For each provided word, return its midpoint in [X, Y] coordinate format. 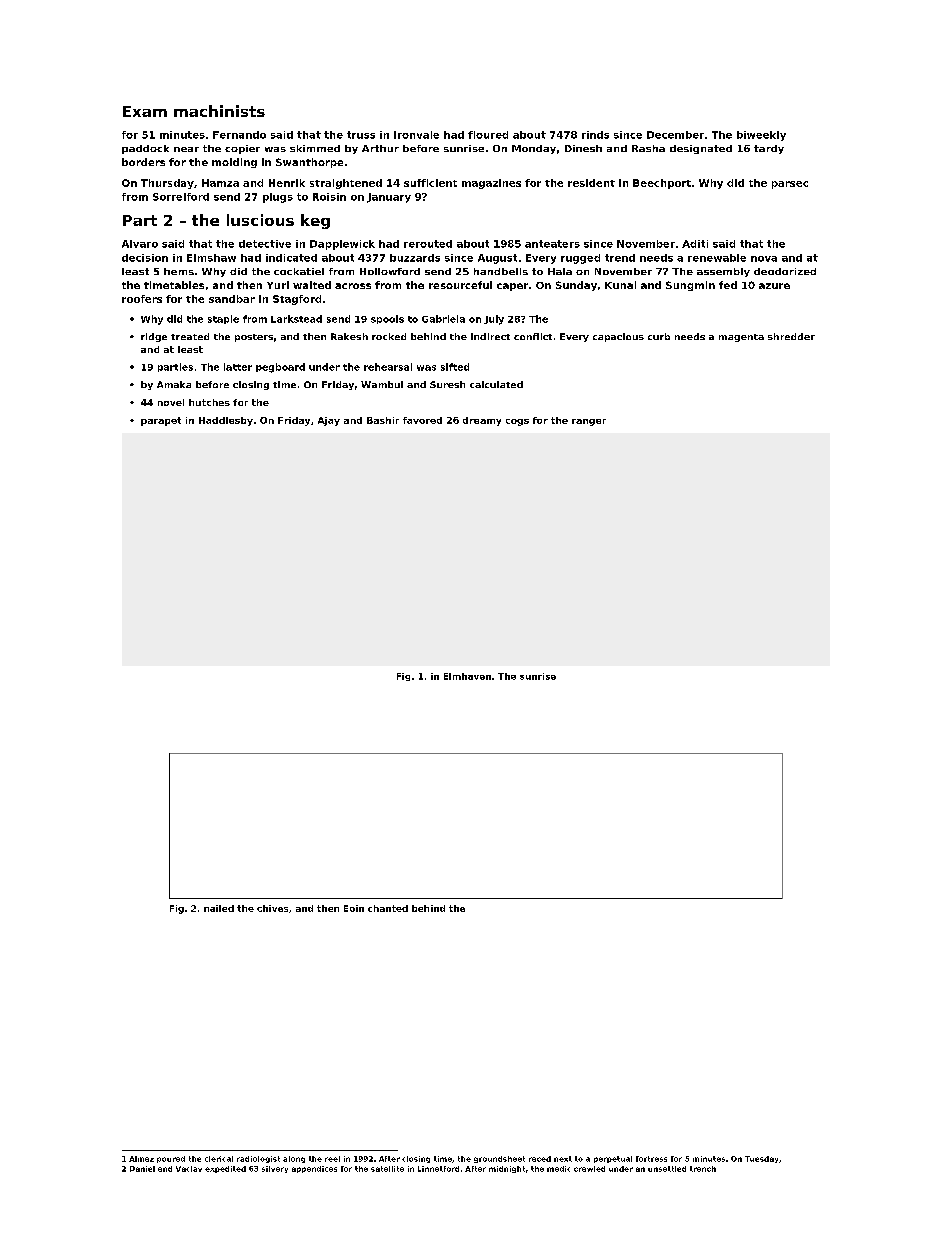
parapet [161, 421]
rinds [595, 135]
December [675, 135]
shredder [791, 336]
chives [272, 908]
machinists [219, 111]
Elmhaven [467, 676]
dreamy [482, 421]
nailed [219, 908]
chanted [388, 908]
